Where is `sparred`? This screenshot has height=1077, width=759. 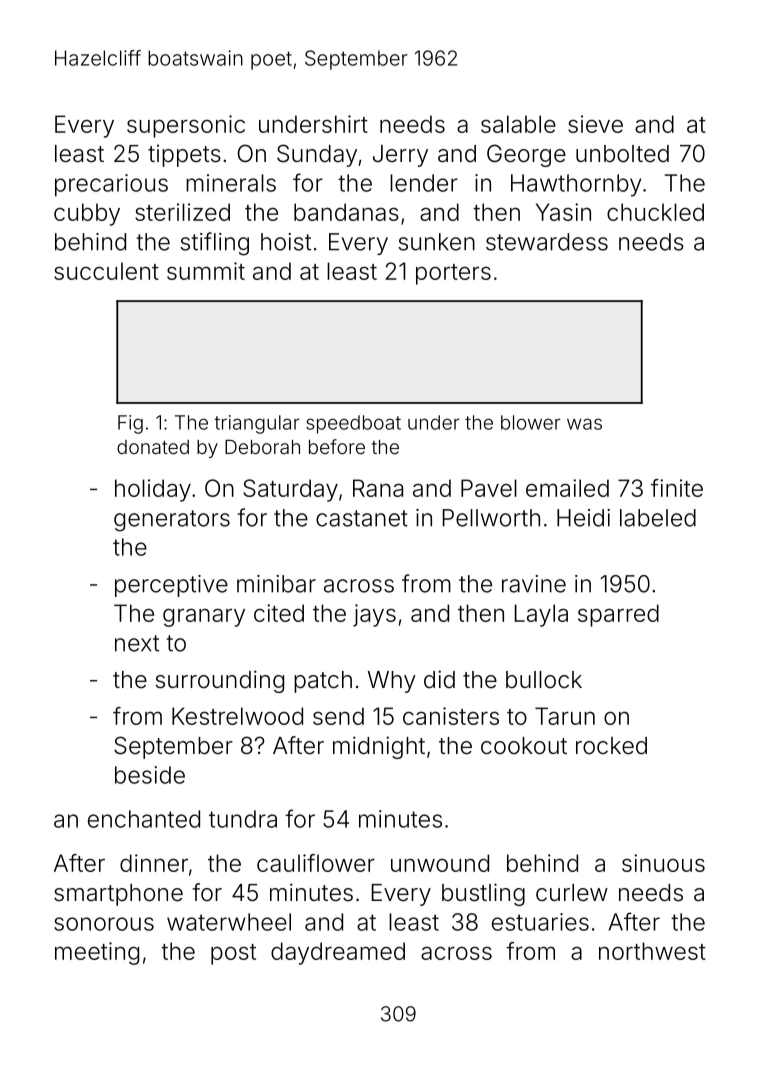 sparred is located at coordinates (618, 615).
